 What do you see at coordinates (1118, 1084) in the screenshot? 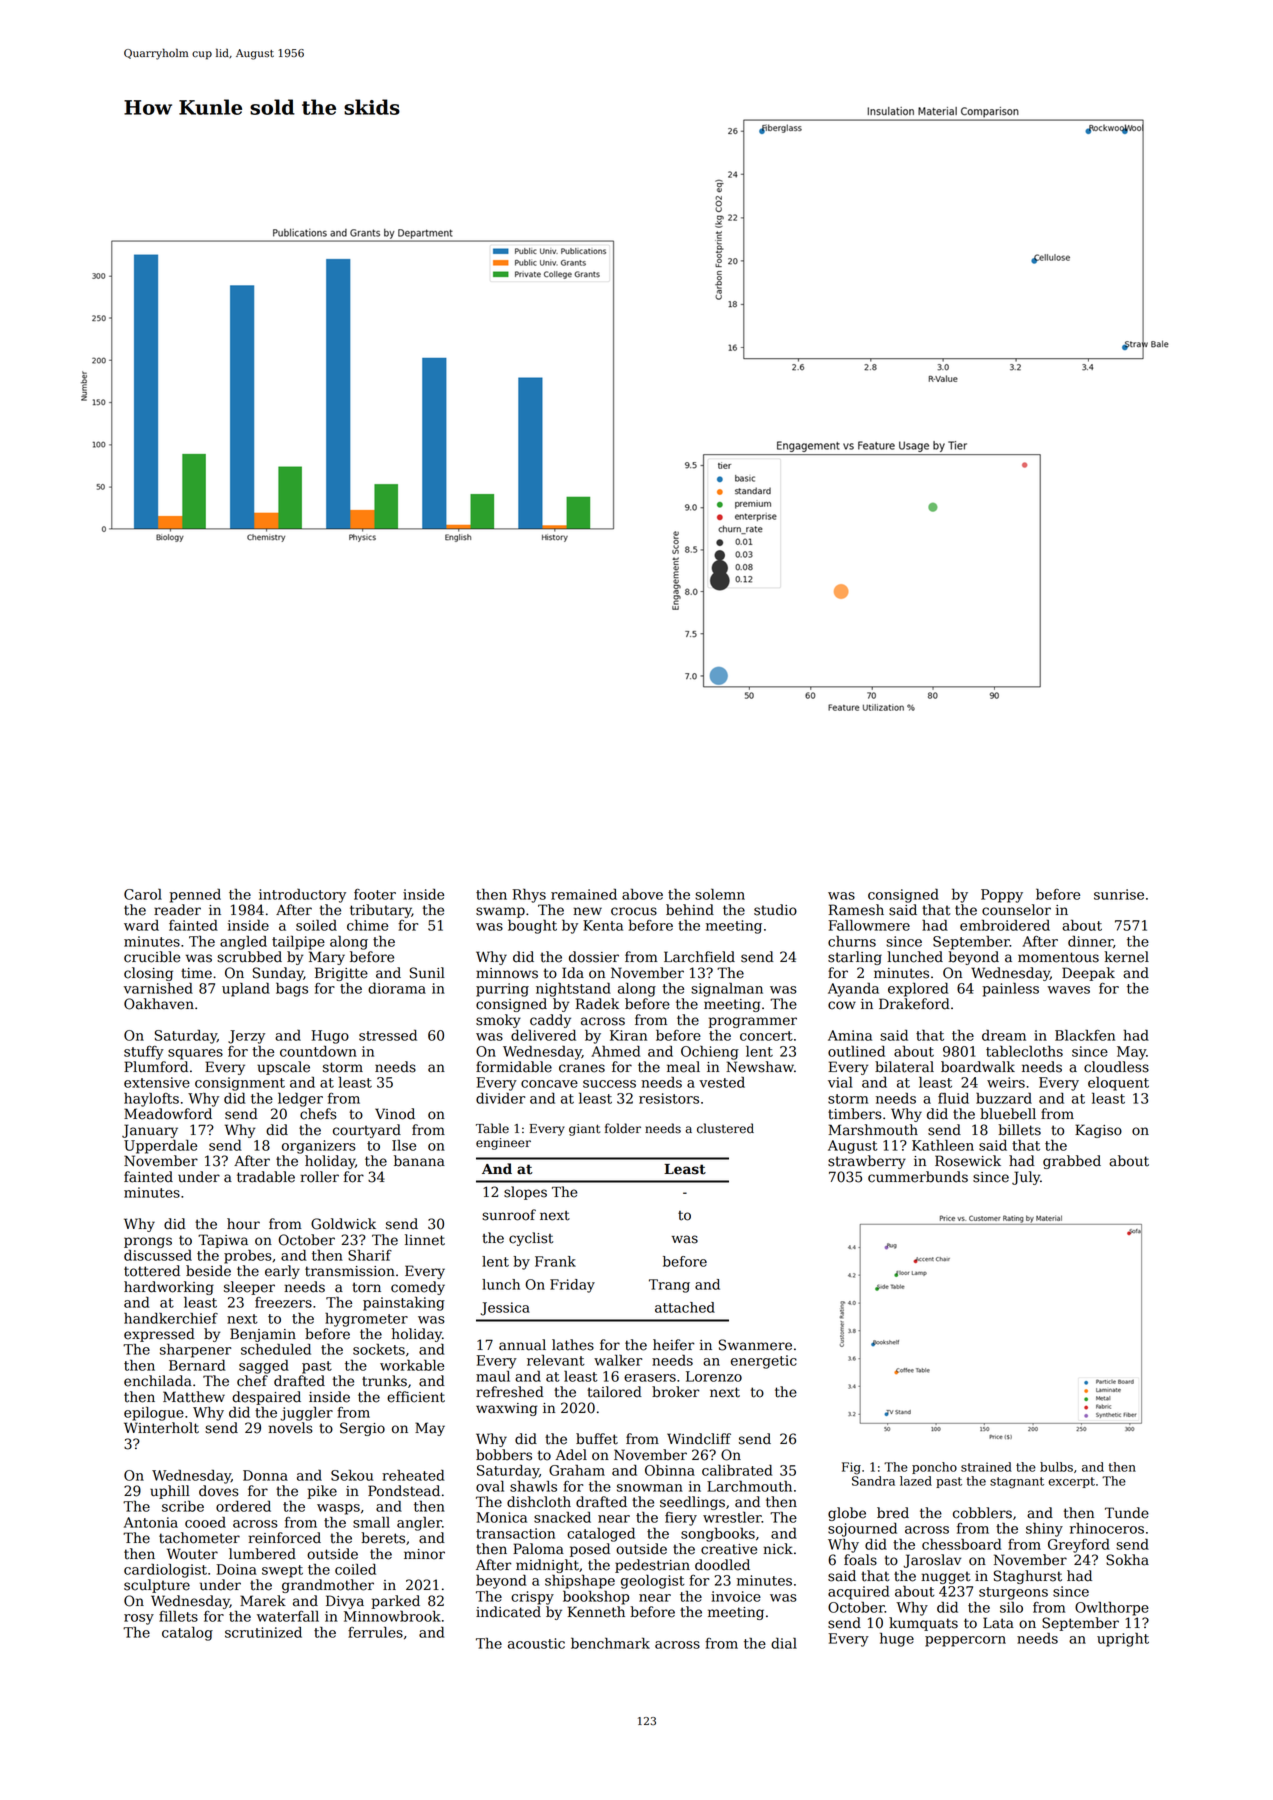
I see `eloquent` at bounding box center [1118, 1084].
